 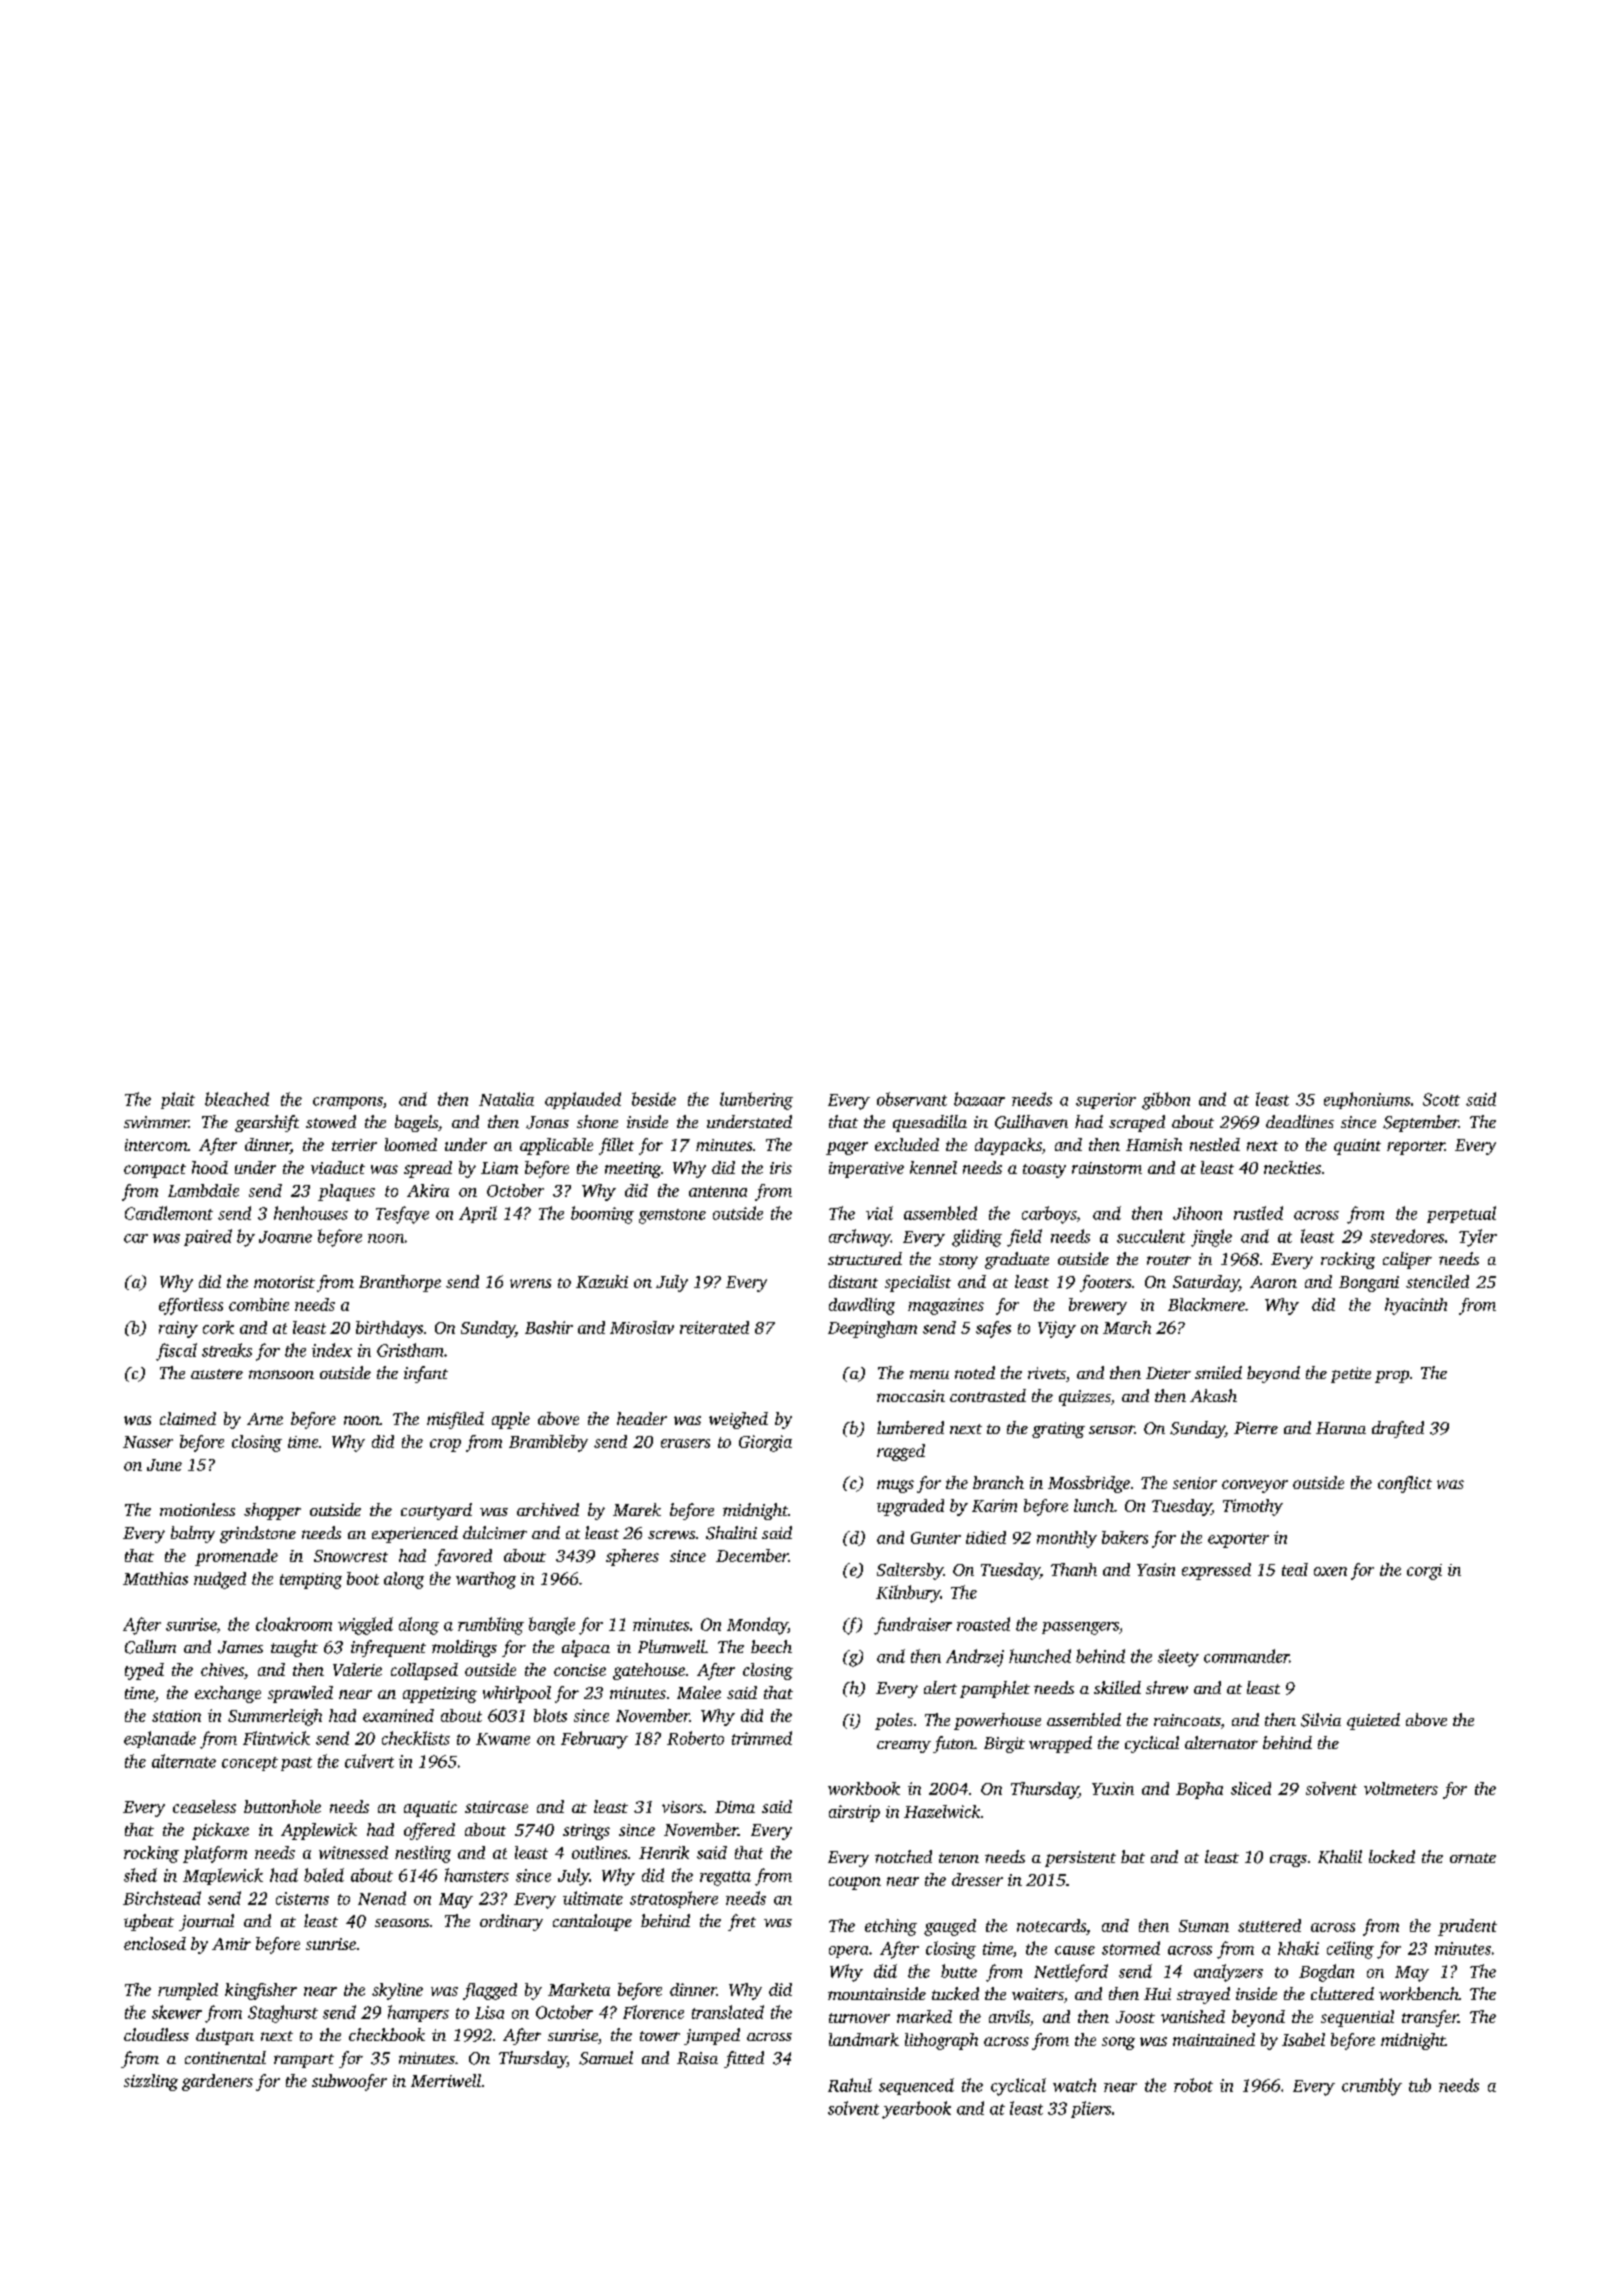 What do you see at coordinates (979, 1099) in the document?
I see `bazaar` at bounding box center [979, 1099].
